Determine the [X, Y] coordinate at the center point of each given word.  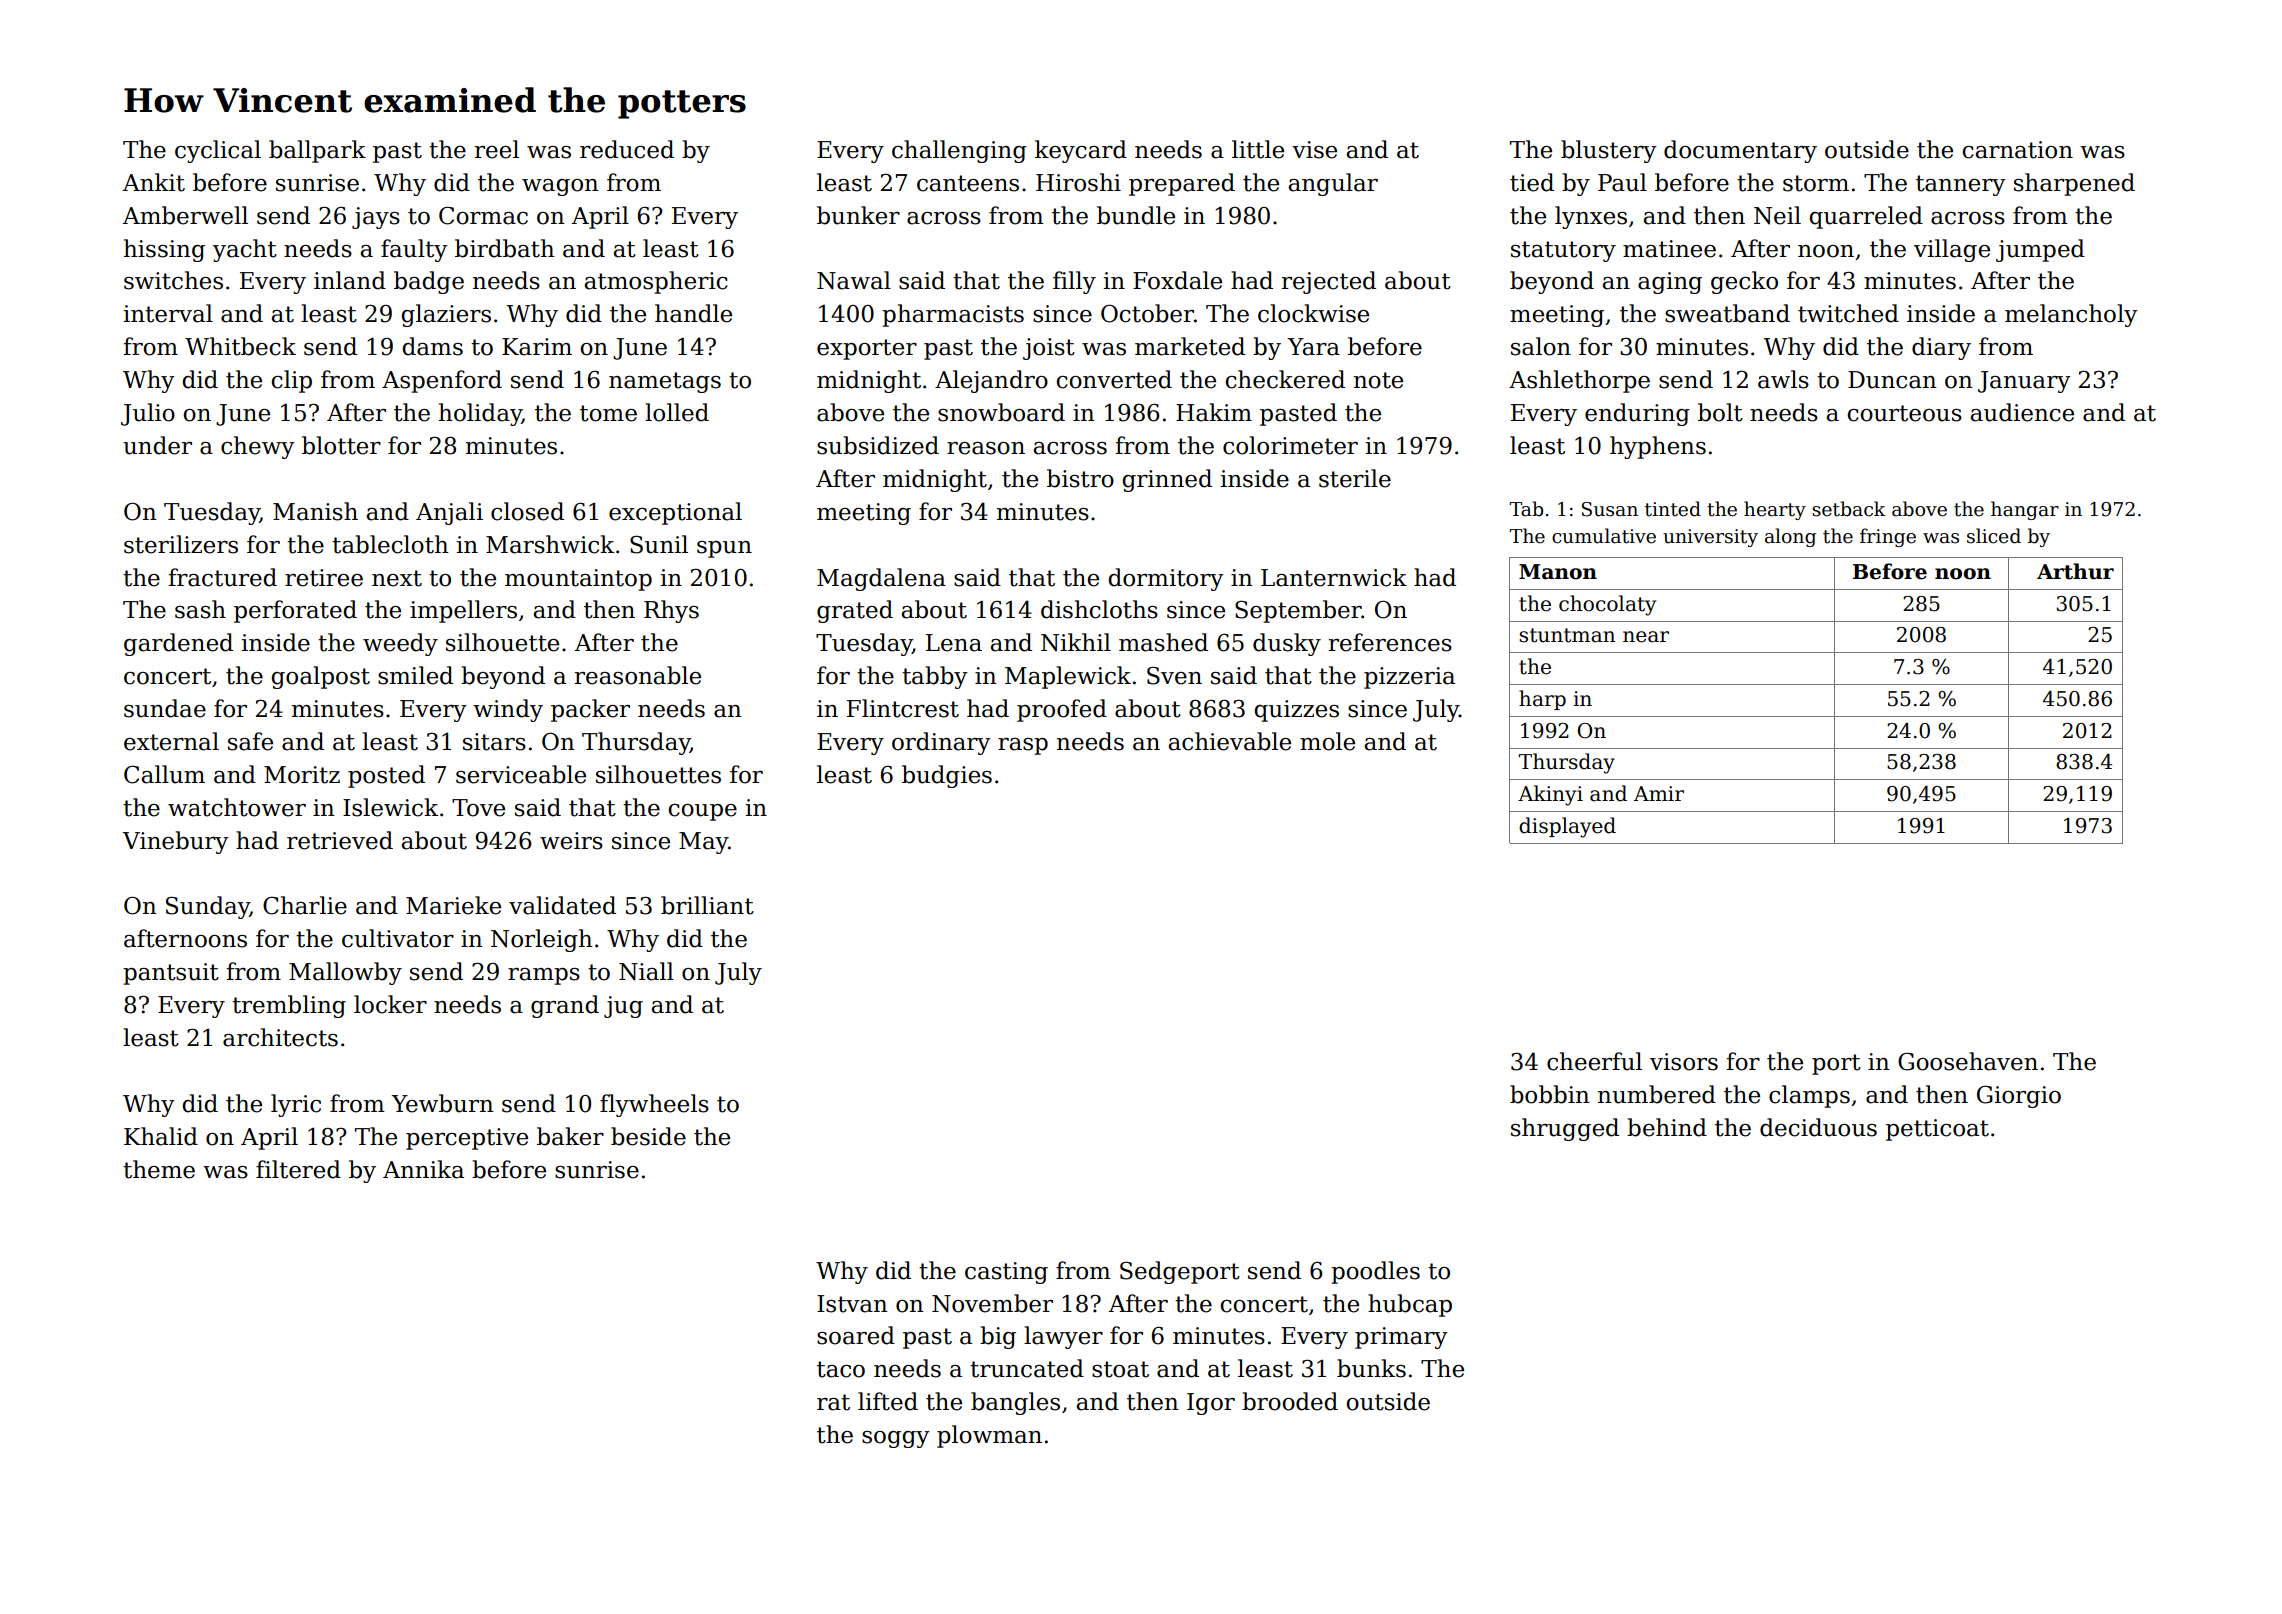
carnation [2017, 150]
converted [1114, 379]
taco [841, 1369]
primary [1401, 1338]
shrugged [1565, 1129]
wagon [560, 187]
